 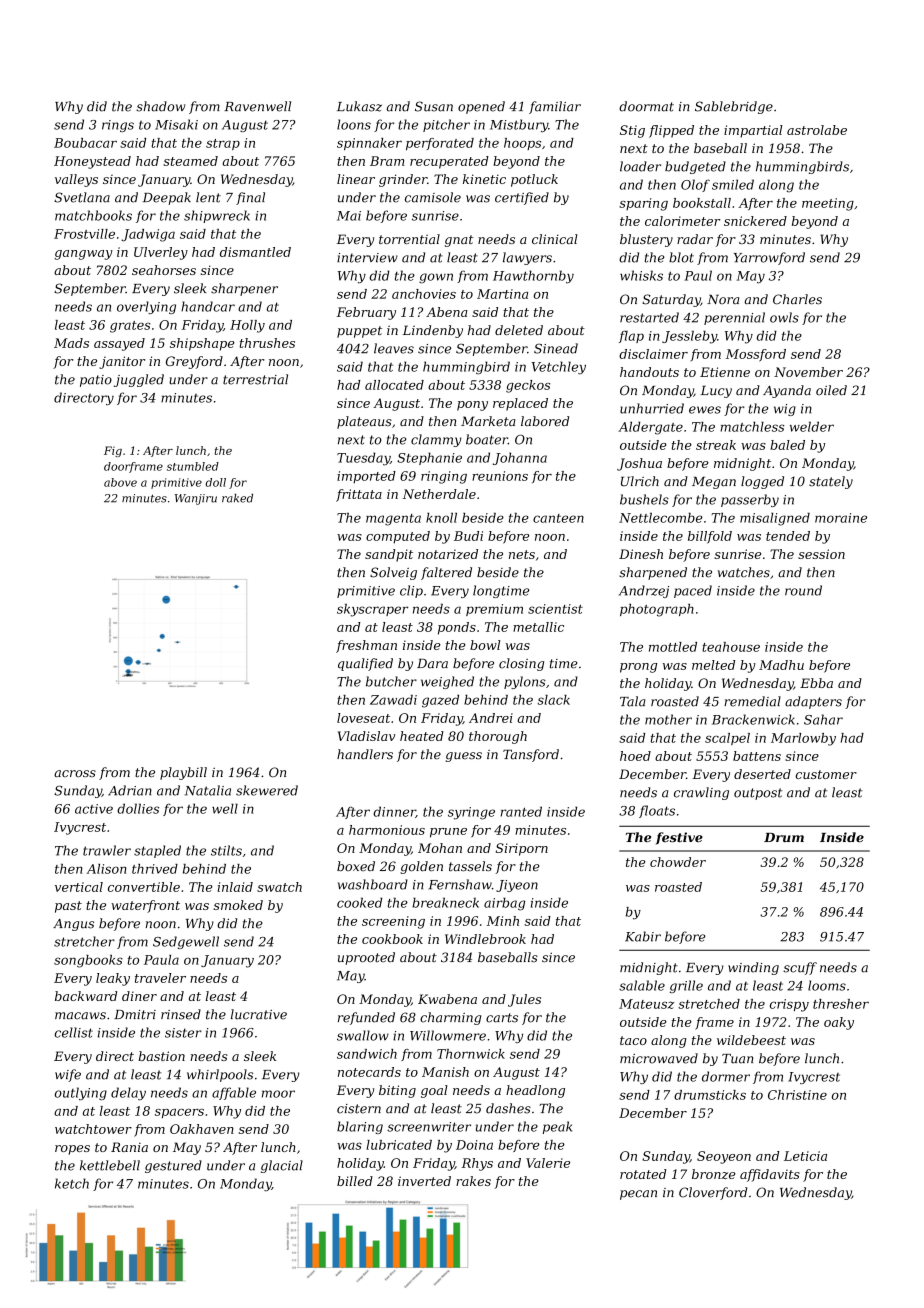 What do you see at coordinates (481, 107) in the page?
I see `opened` at bounding box center [481, 107].
